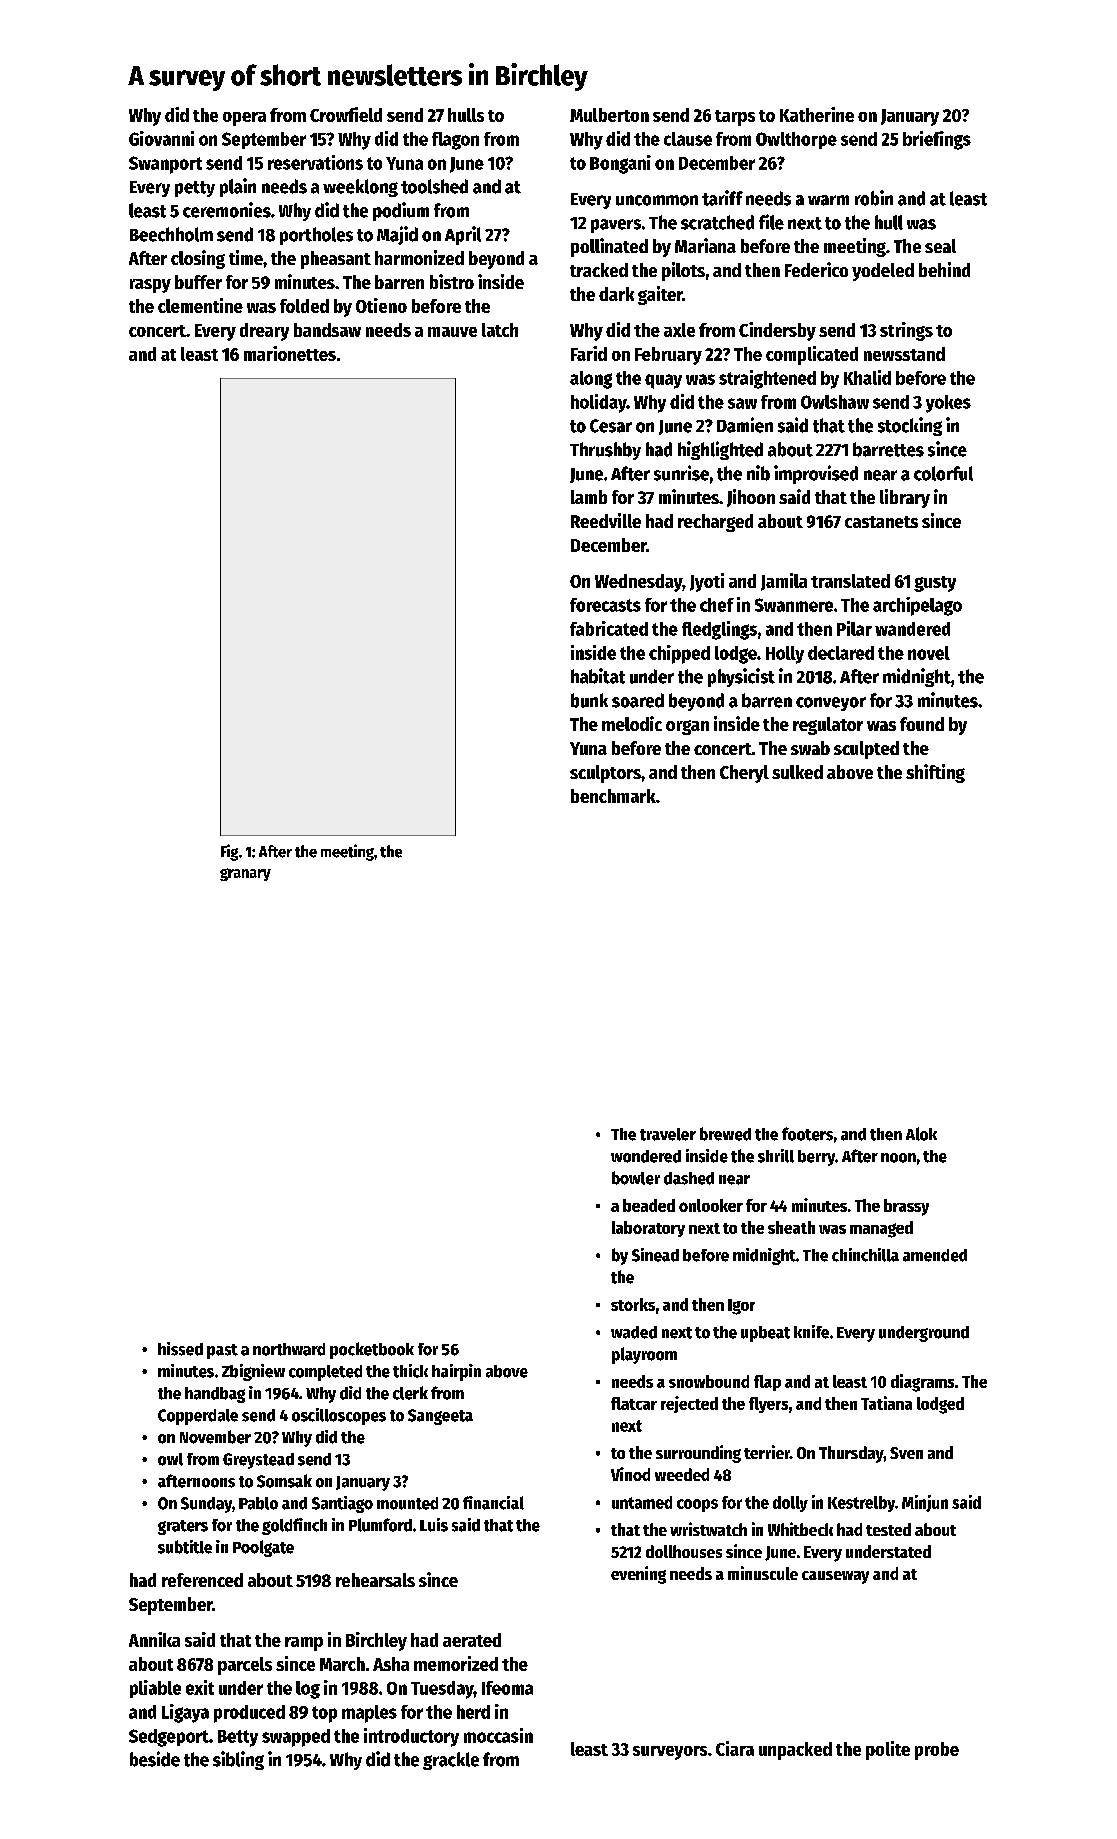 This page has height=1839, width=1117. What do you see at coordinates (500, 330) in the page?
I see `latch` at bounding box center [500, 330].
